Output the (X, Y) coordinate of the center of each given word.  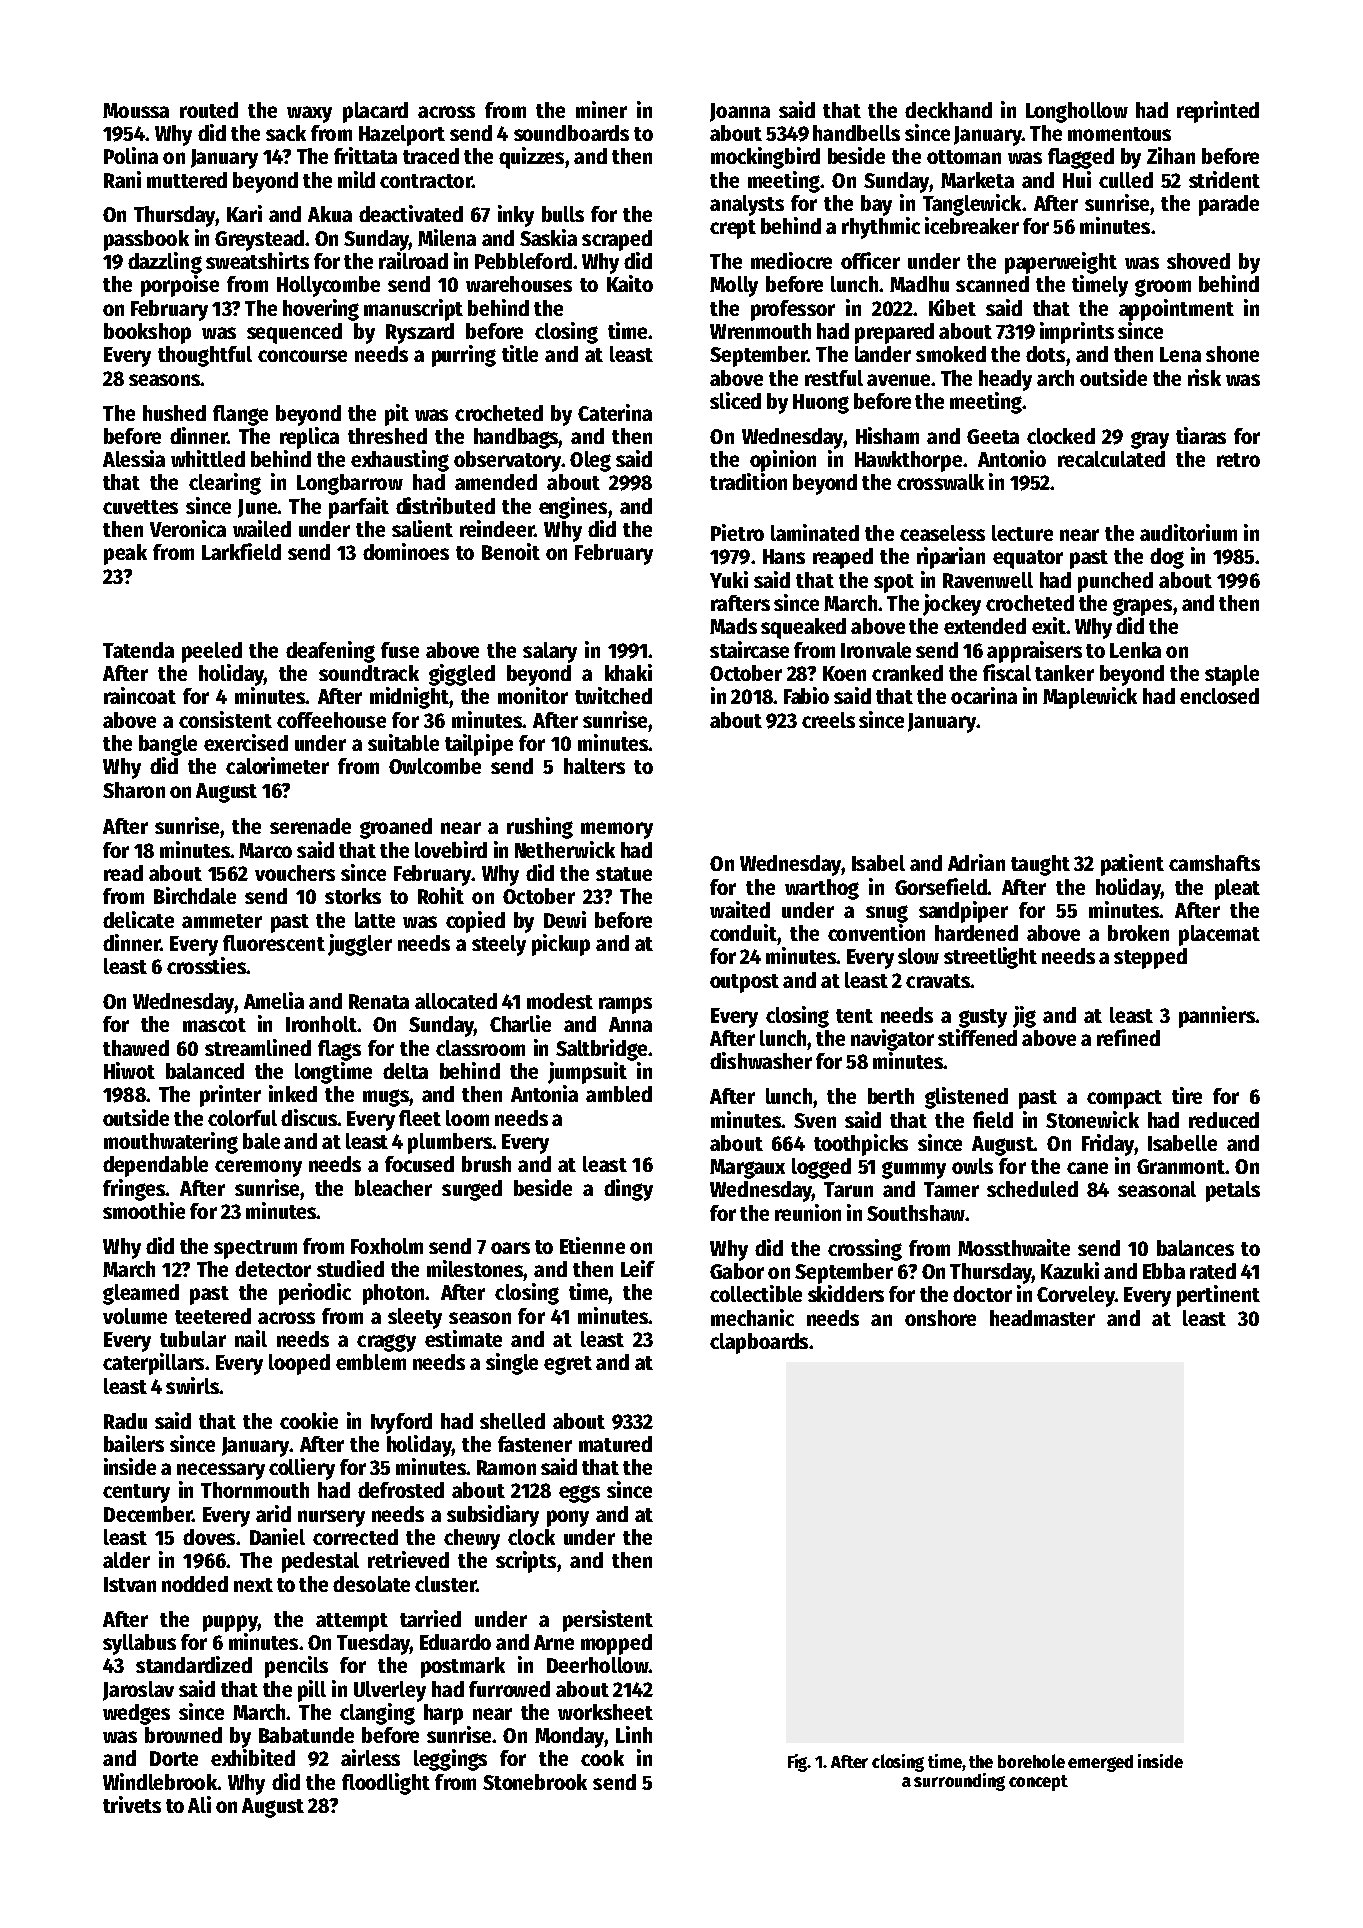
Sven (815, 1120)
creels (828, 720)
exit (1049, 625)
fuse (400, 650)
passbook (146, 240)
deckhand (948, 110)
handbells (856, 133)
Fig (798, 1763)
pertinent (1218, 1296)
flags (339, 1050)
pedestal (320, 1562)
